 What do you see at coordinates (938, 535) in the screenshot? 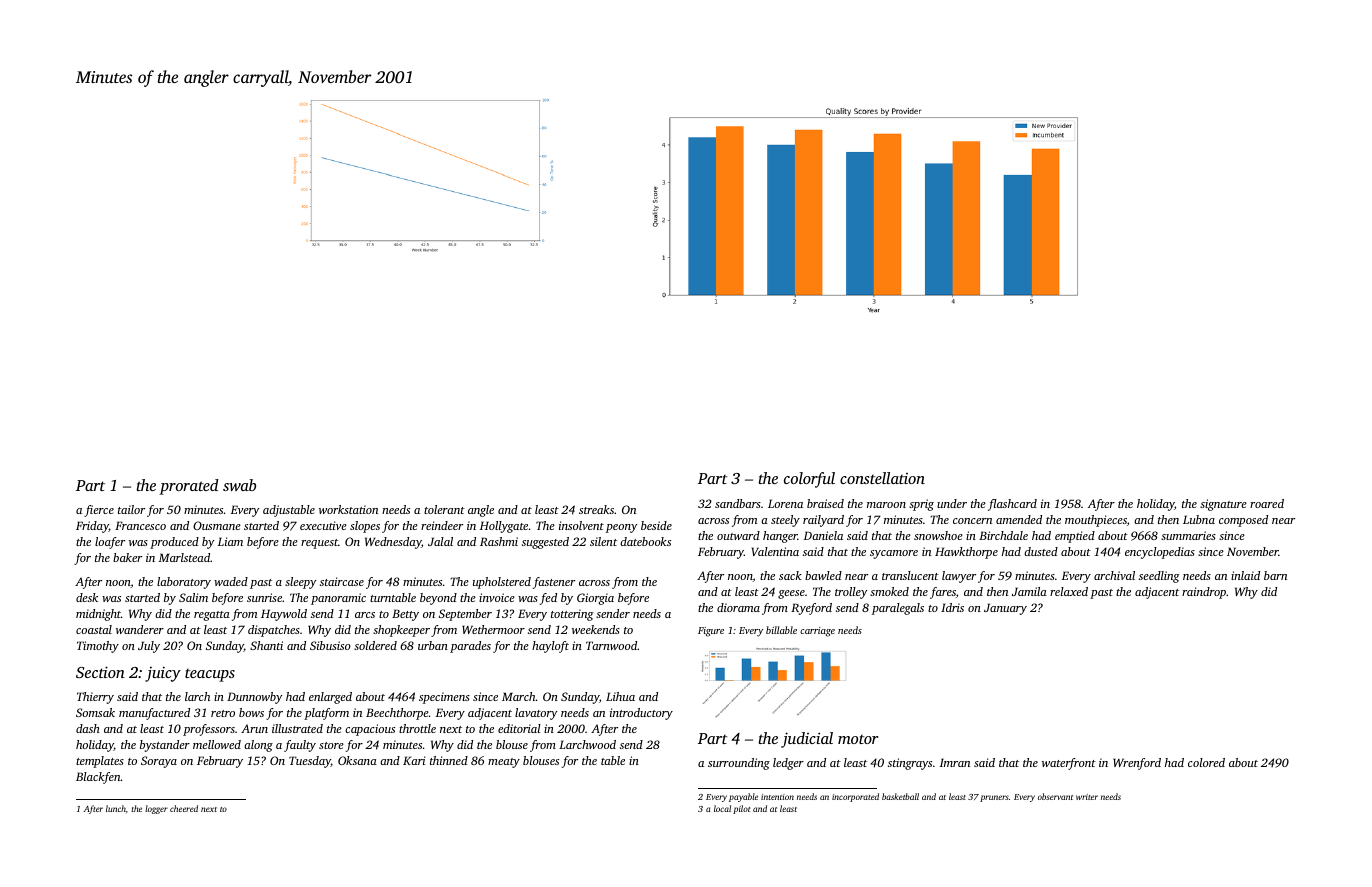
I see `snowshoe` at bounding box center [938, 535].
